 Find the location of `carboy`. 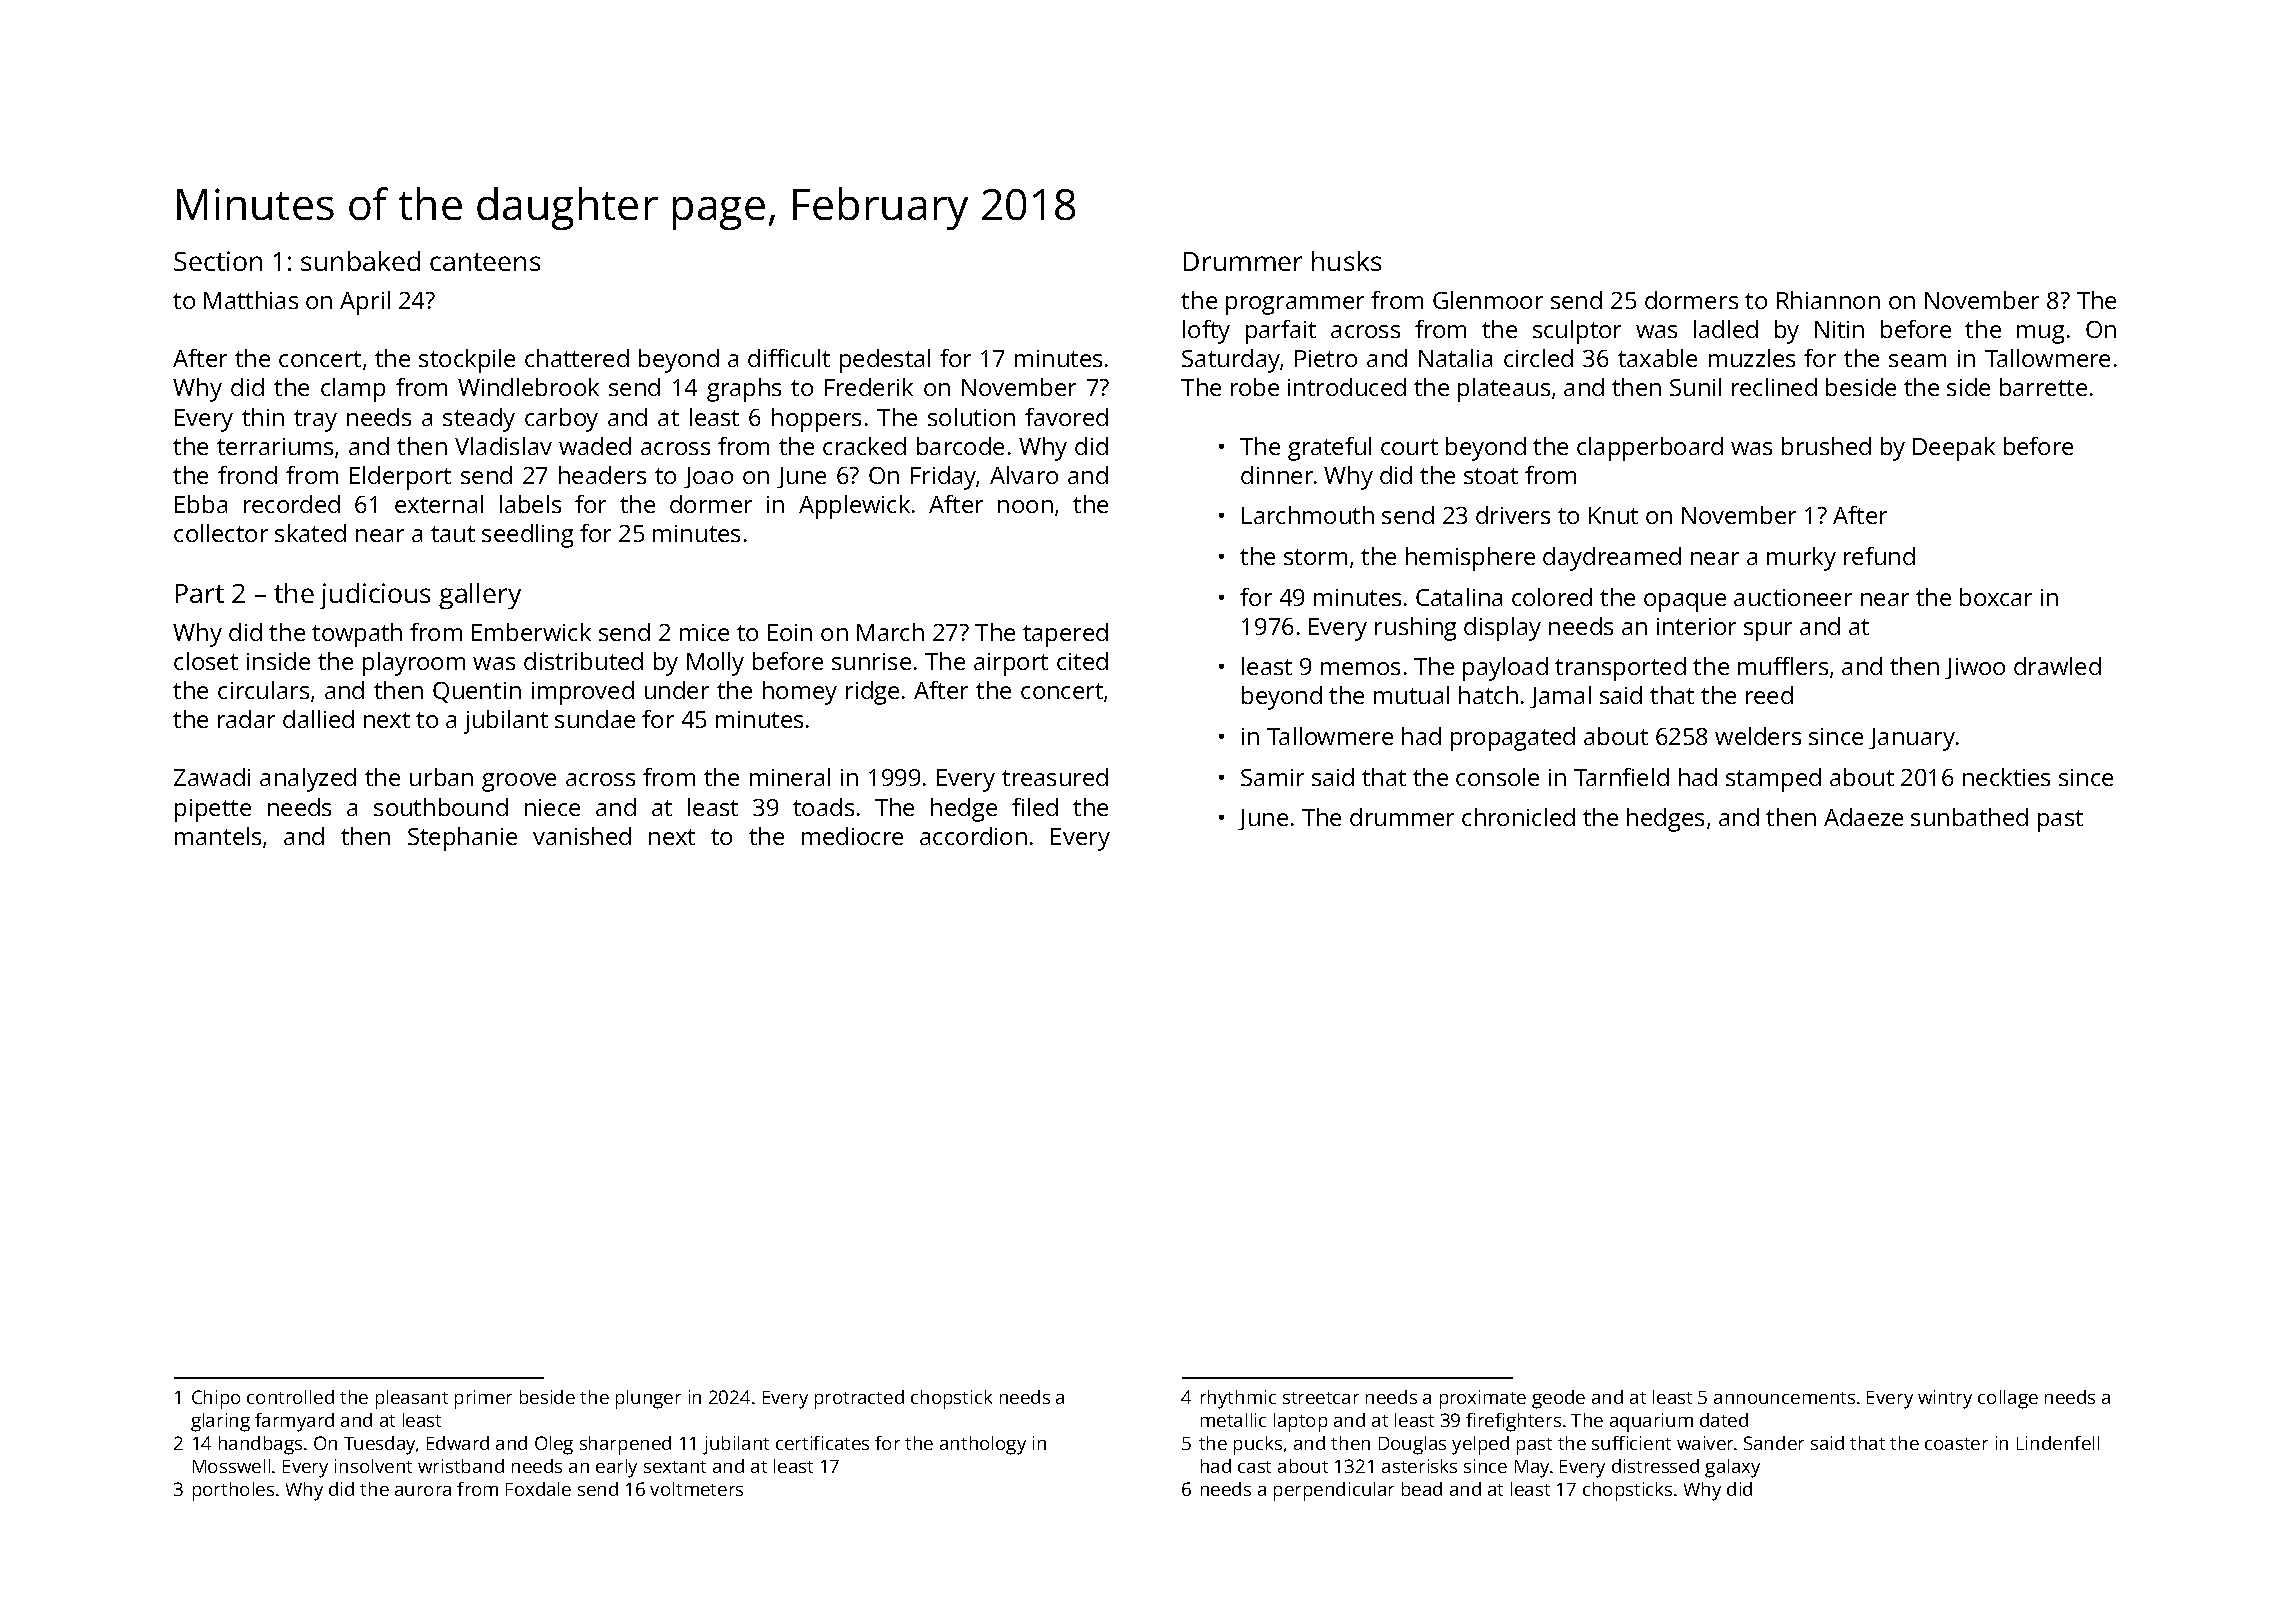

carboy is located at coordinates (561, 420).
